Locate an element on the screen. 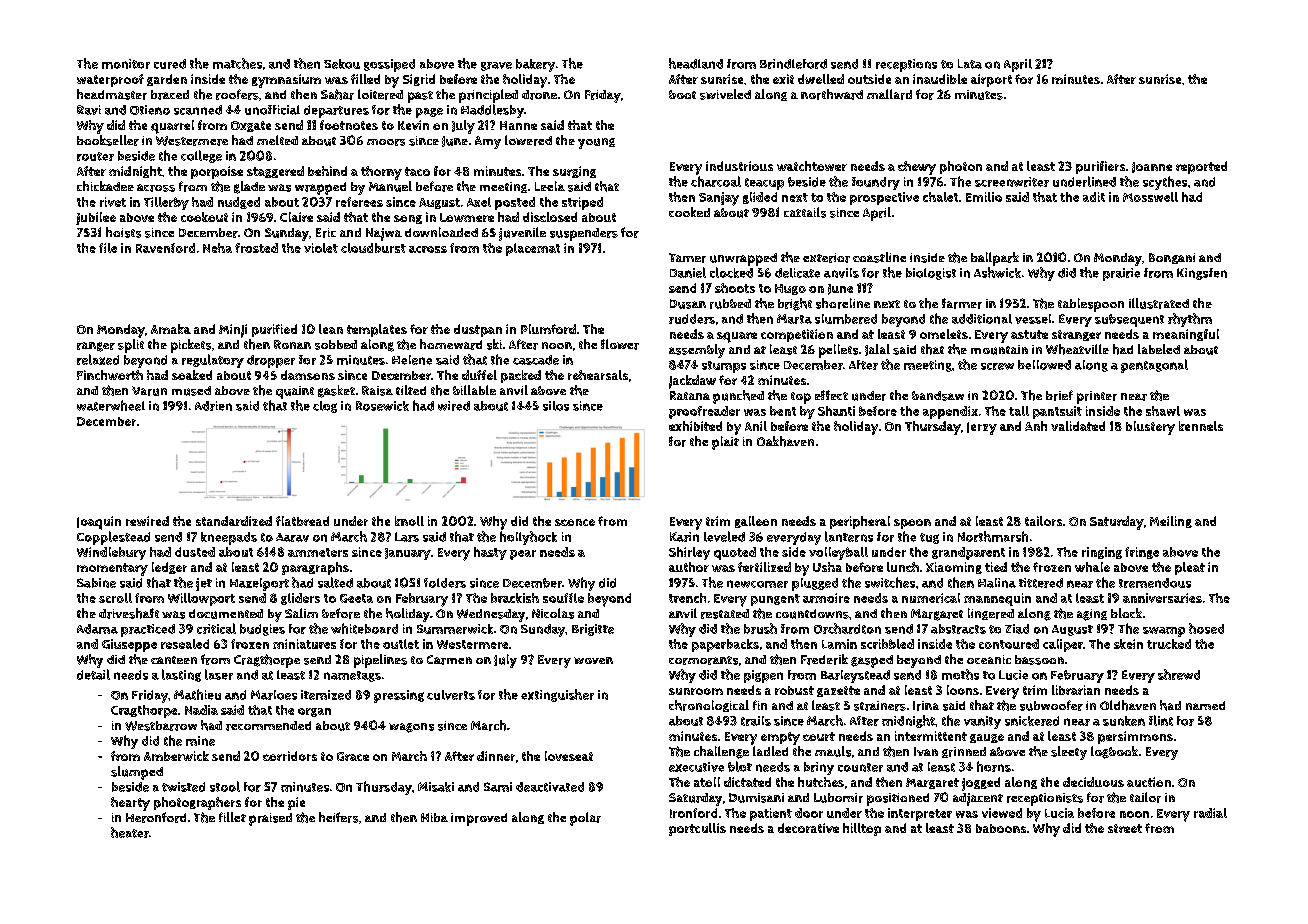  bakery is located at coordinates (535, 65).
